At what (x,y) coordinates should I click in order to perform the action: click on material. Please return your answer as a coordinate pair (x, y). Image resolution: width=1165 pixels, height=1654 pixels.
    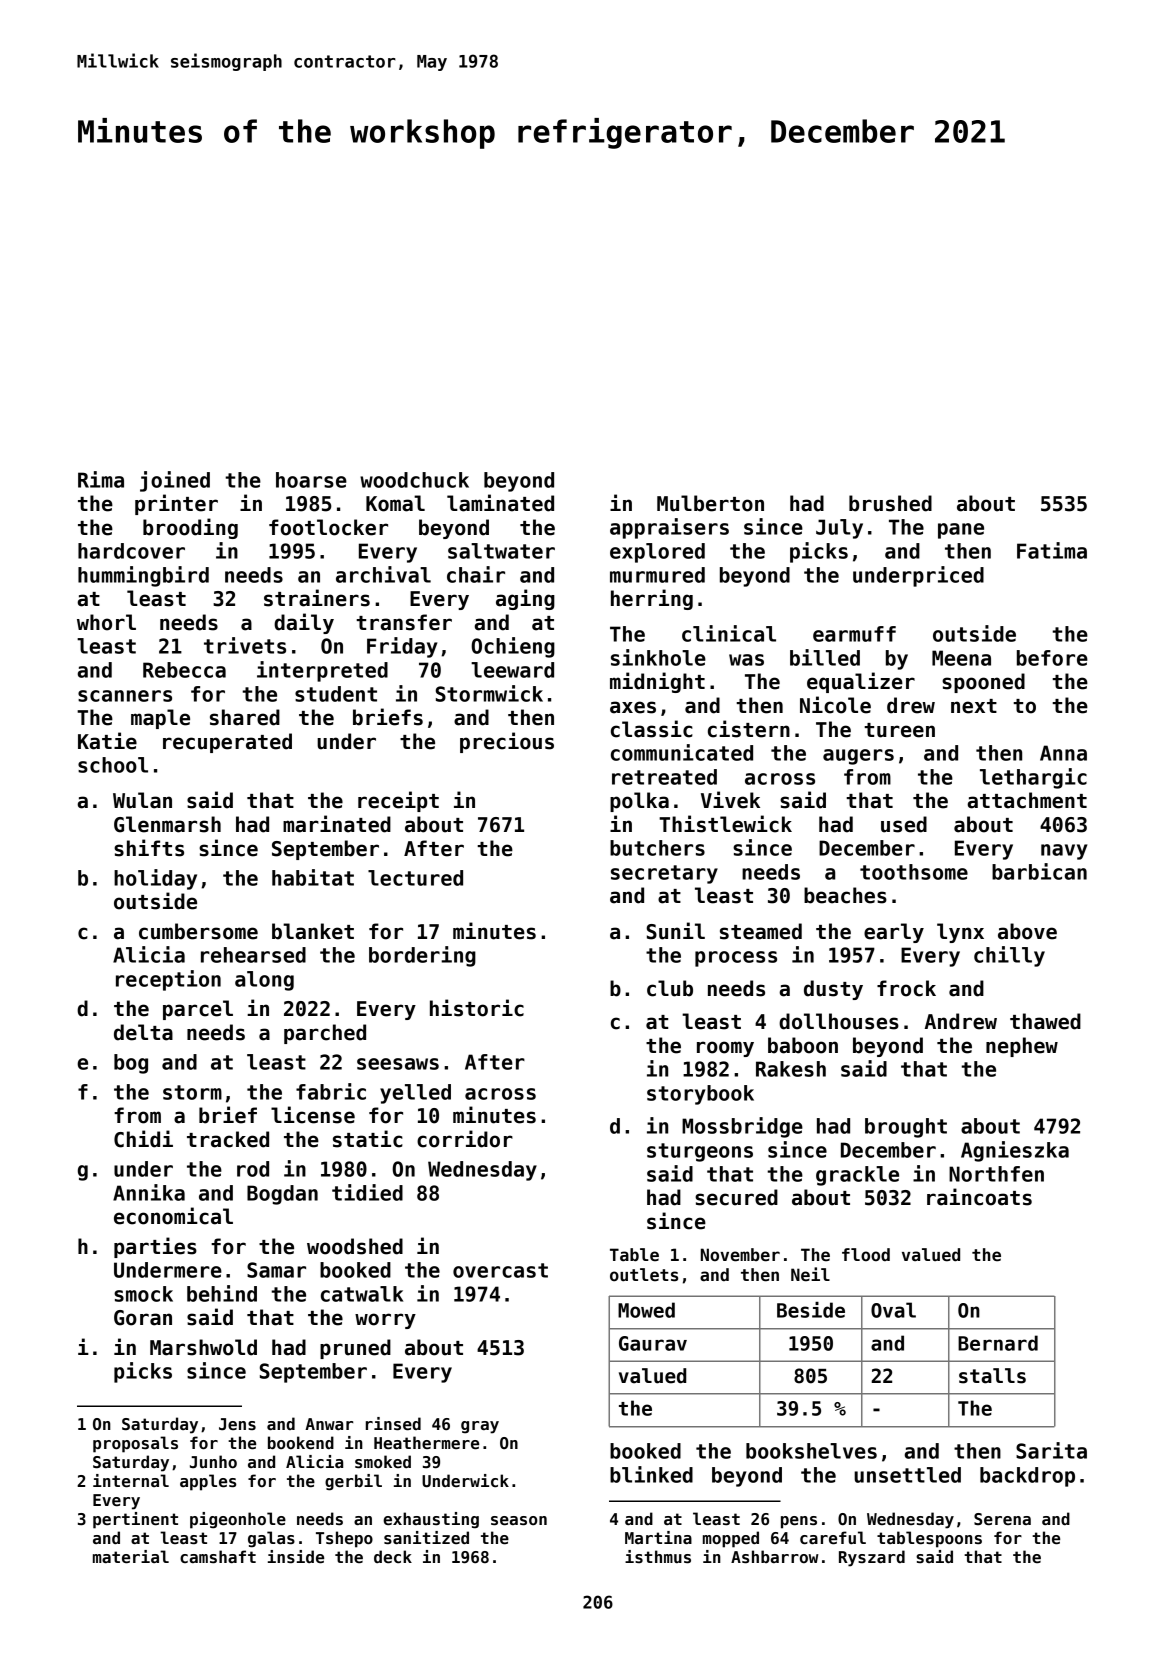
    Looking at the image, I should click on (131, 1557).
